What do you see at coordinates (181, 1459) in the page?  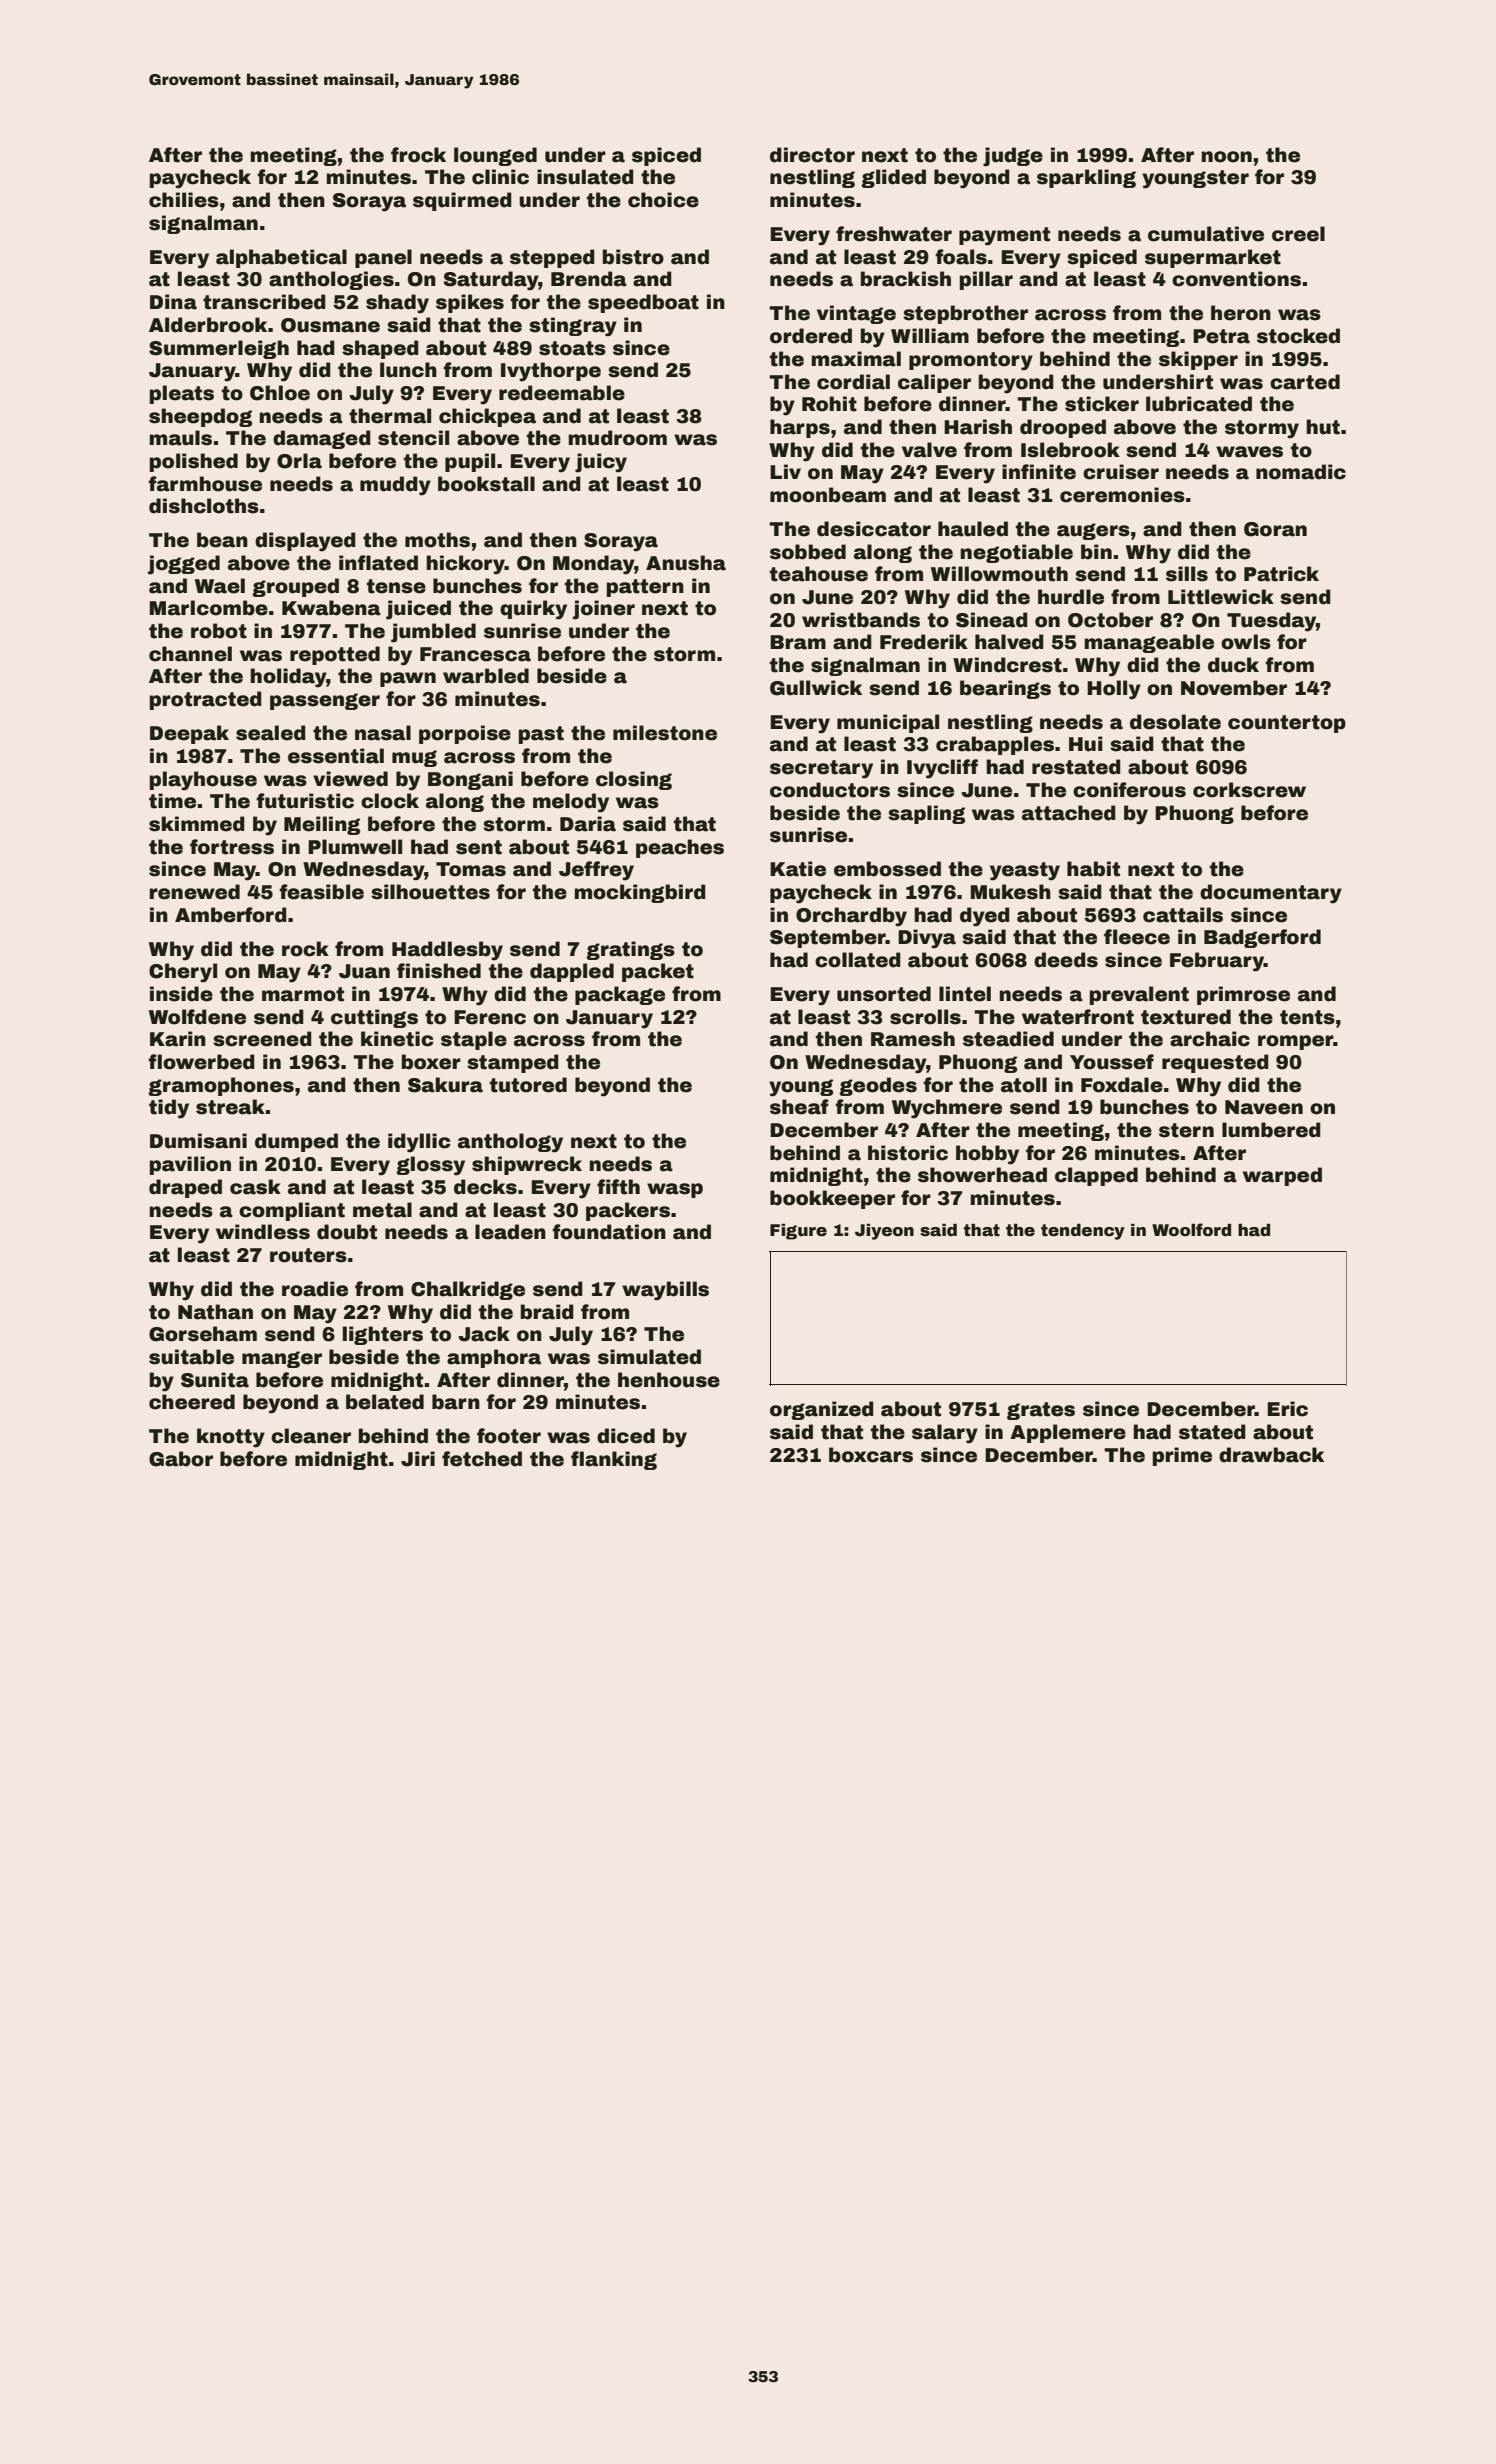 I see `Gabor` at bounding box center [181, 1459].
